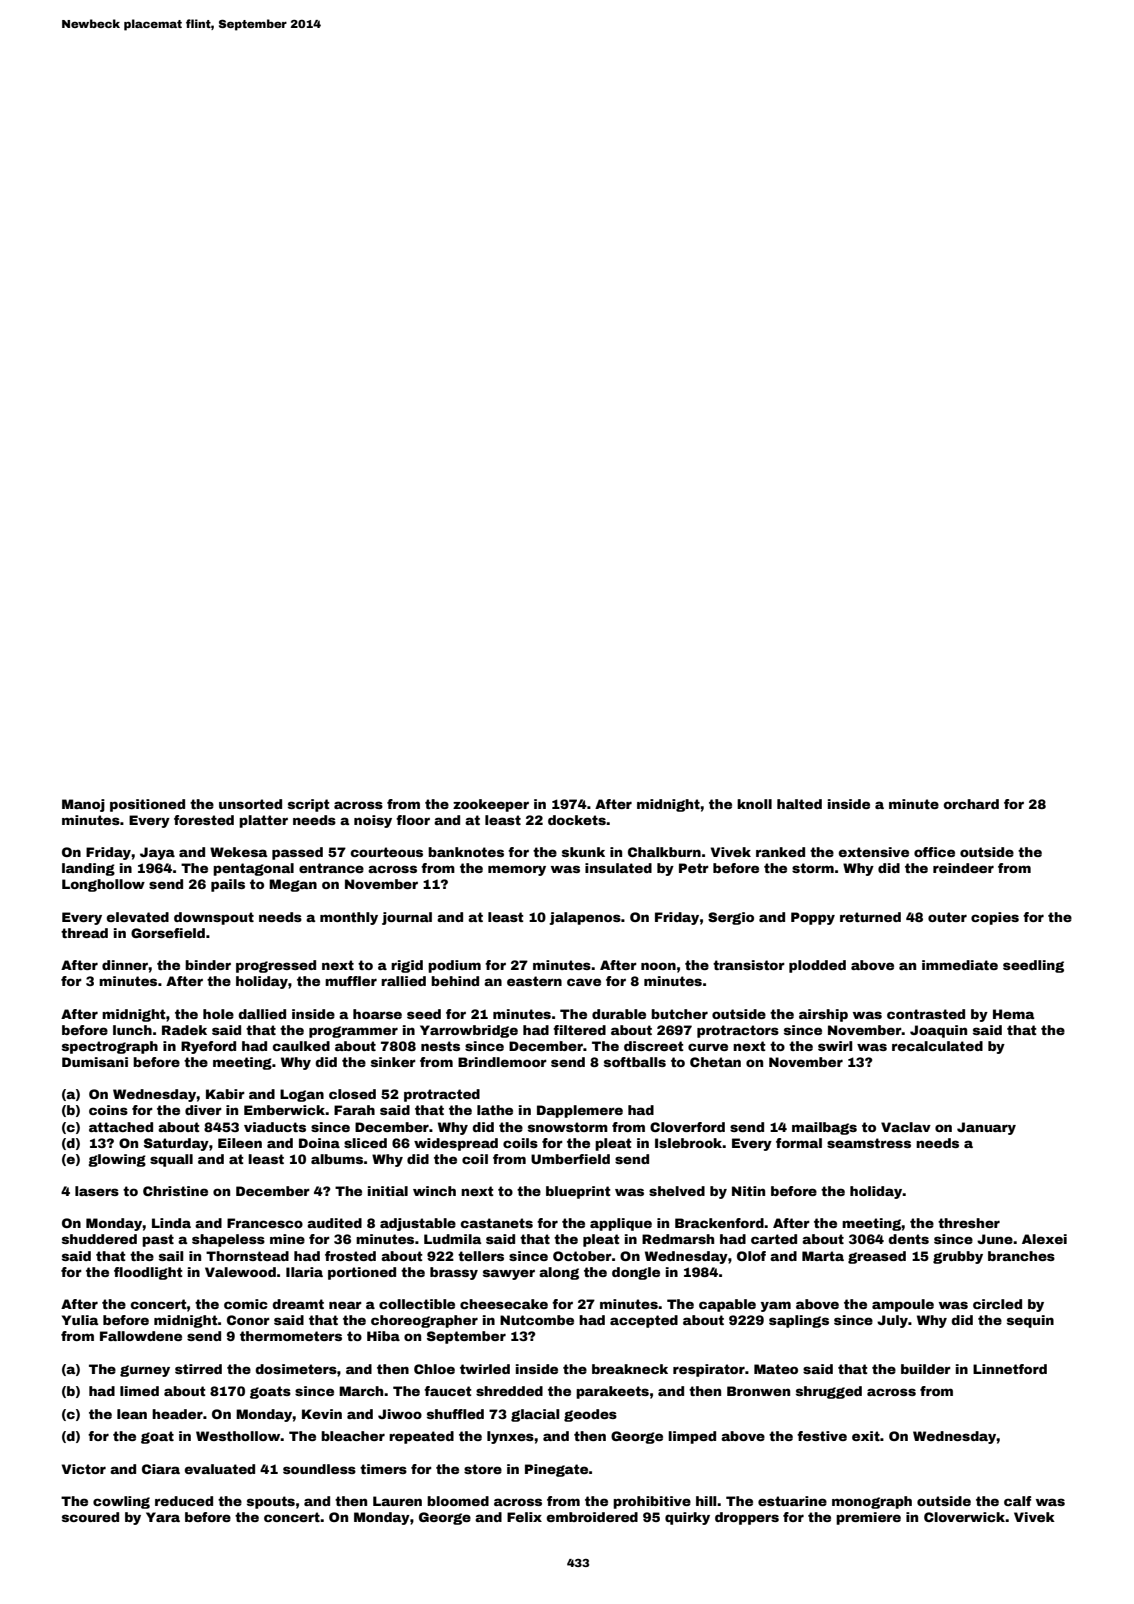  What do you see at coordinates (250, 804) in the image?
I see `unsorted` at bounding box center [250, 804].
